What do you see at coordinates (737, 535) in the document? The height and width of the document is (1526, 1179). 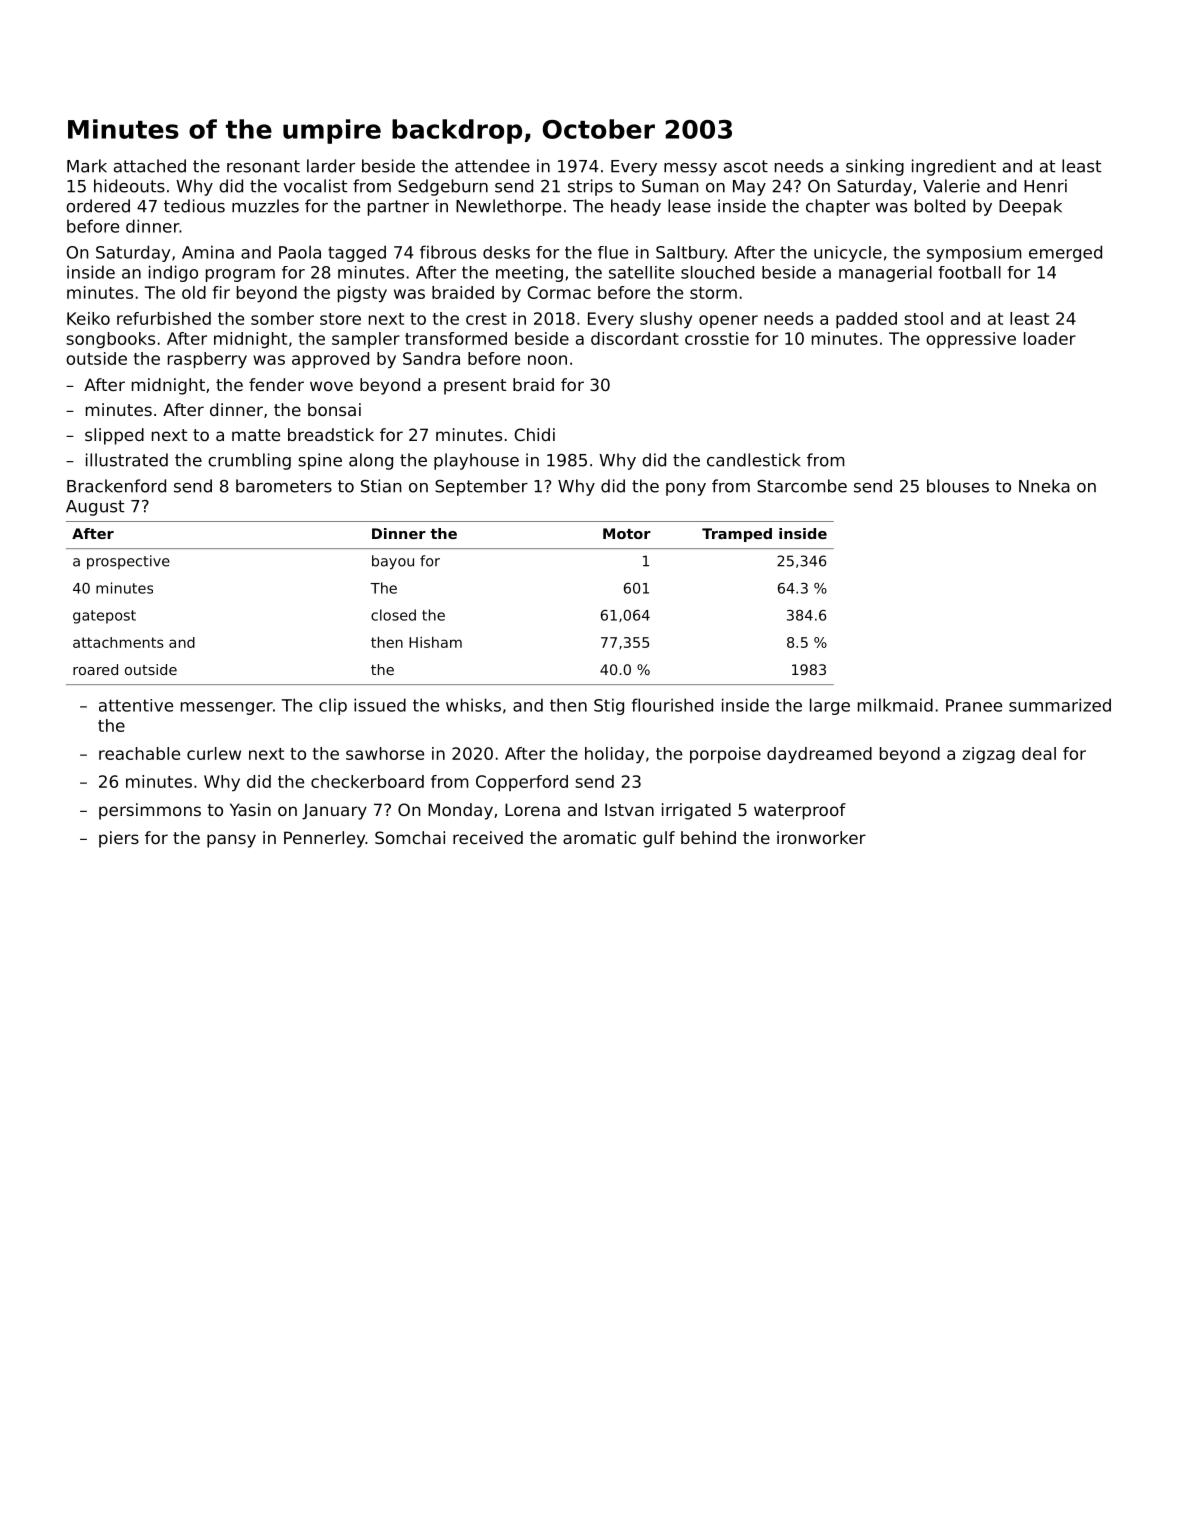 I see `Tramped` at bounding box center [737, 535].
